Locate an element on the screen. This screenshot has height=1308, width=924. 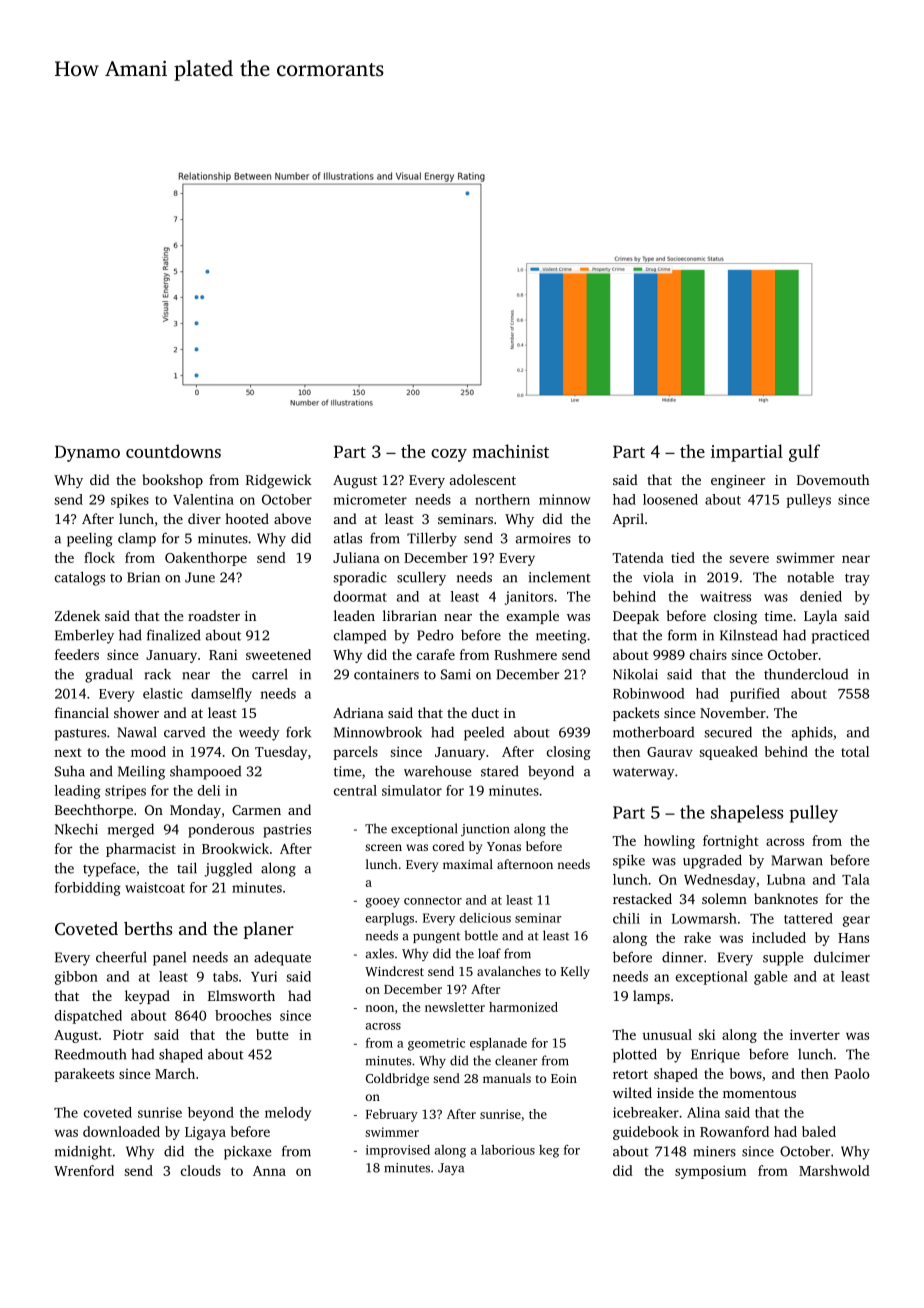
shampooed is located at coordinates (205, 772).
